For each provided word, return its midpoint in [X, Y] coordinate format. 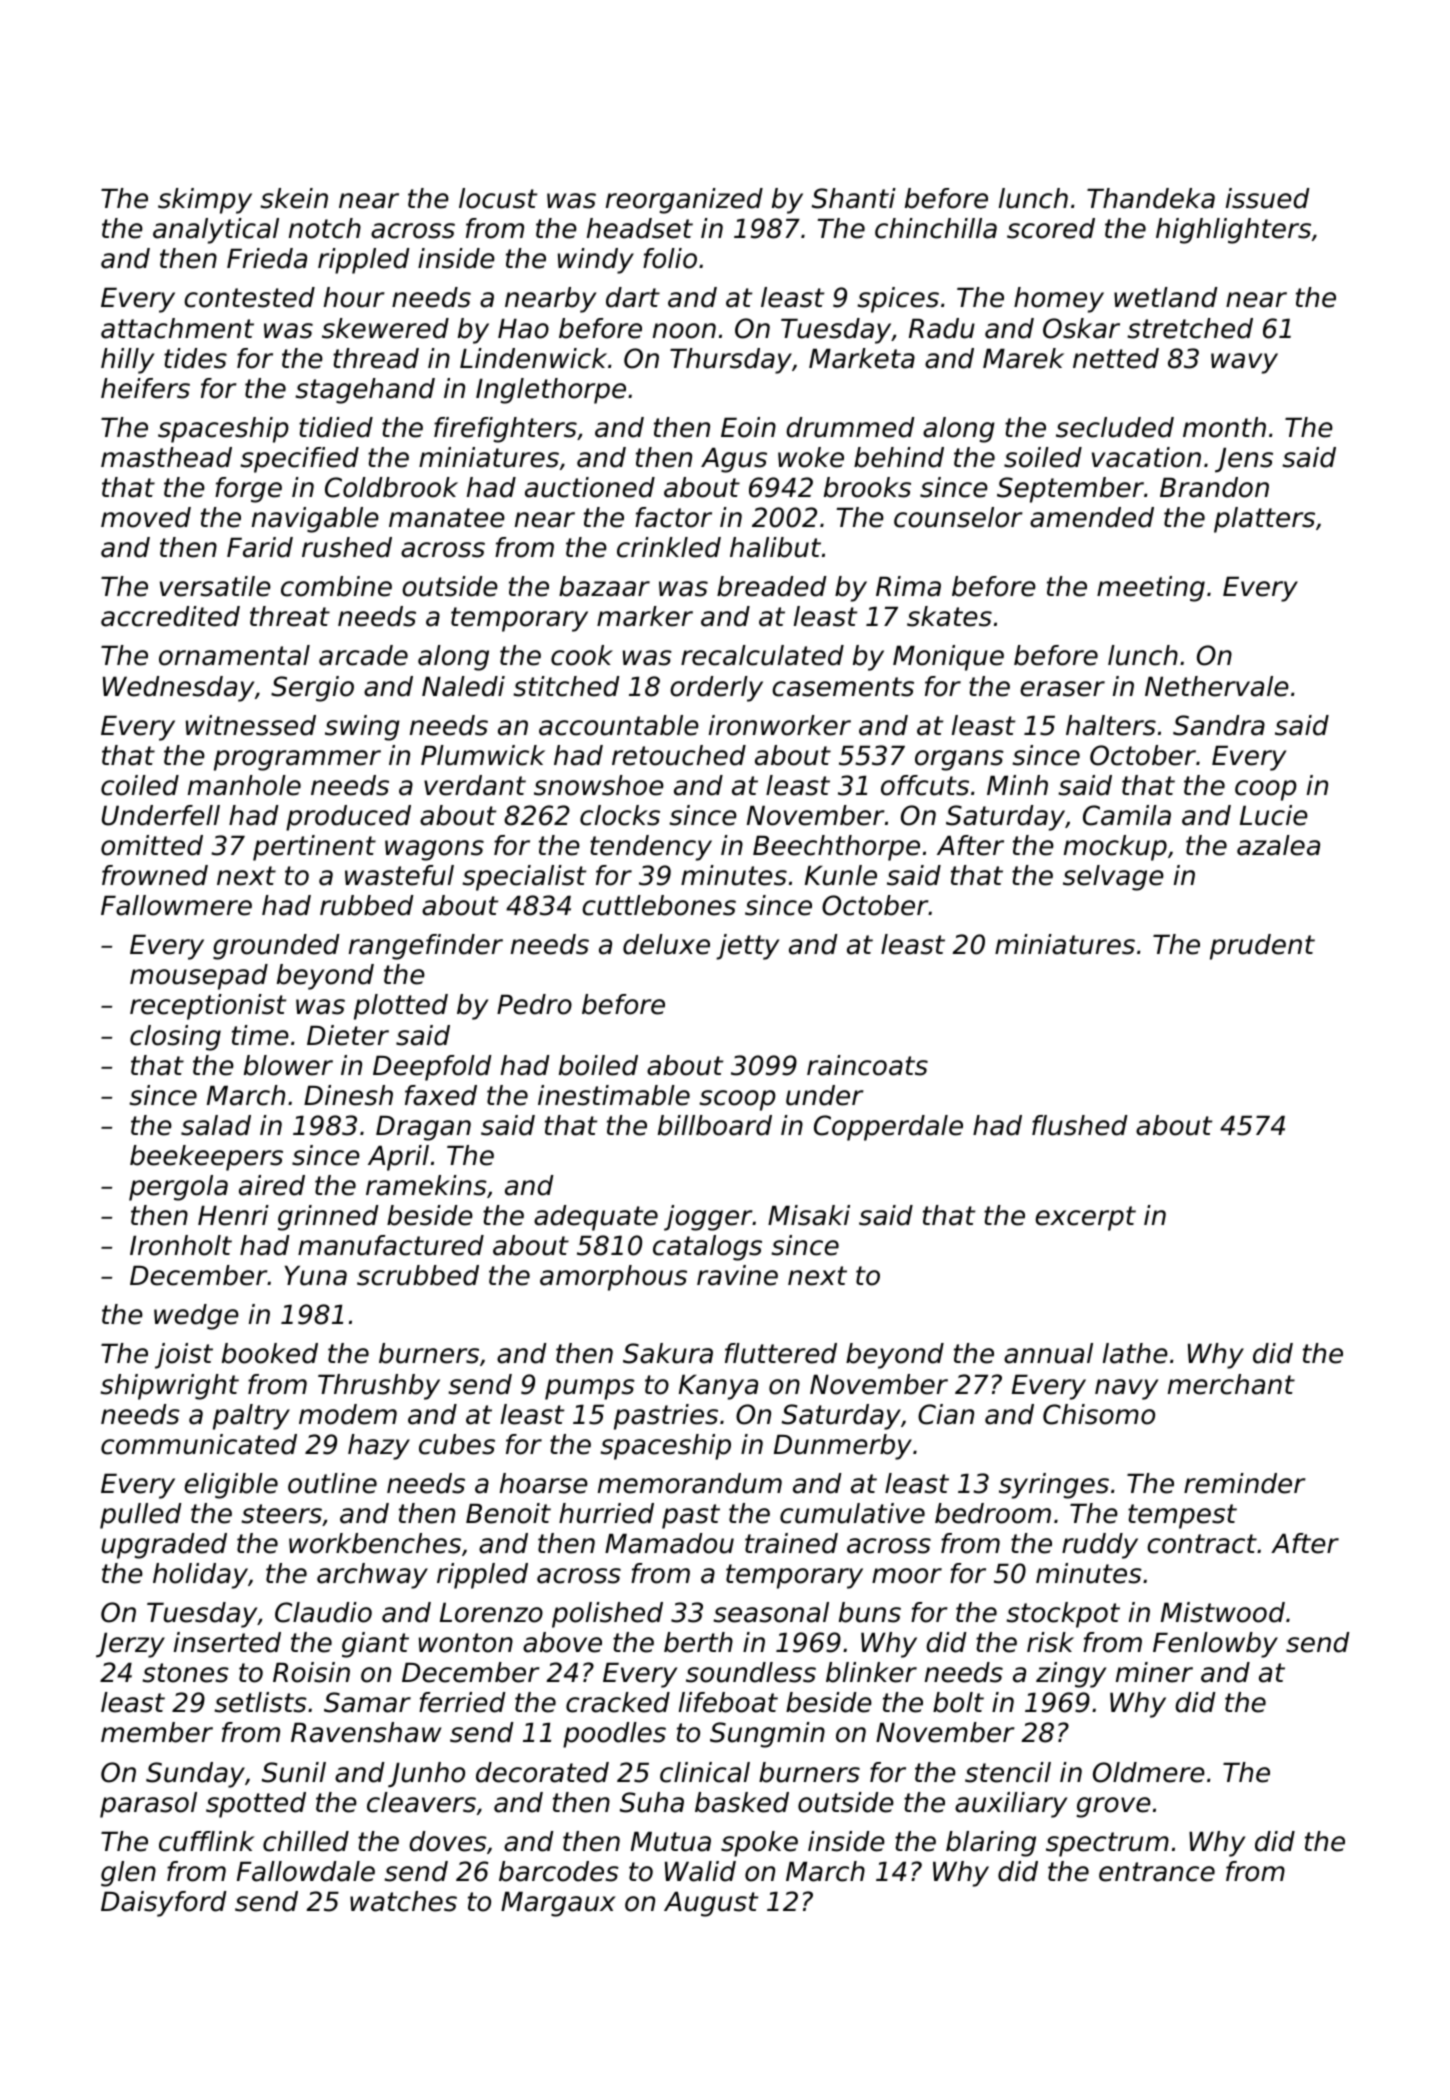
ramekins [426, 1185]
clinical [705, 1772]
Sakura [668, 1353]
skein [294, 198]
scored [1051, 228]
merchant [1231, 1384]
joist [184, 1356]
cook [582, 655]
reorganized [684, 201]
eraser [1062, 689]
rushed [347, 547]
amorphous [613, 1278]
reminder [1245, 1483]
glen [128, 1874]
